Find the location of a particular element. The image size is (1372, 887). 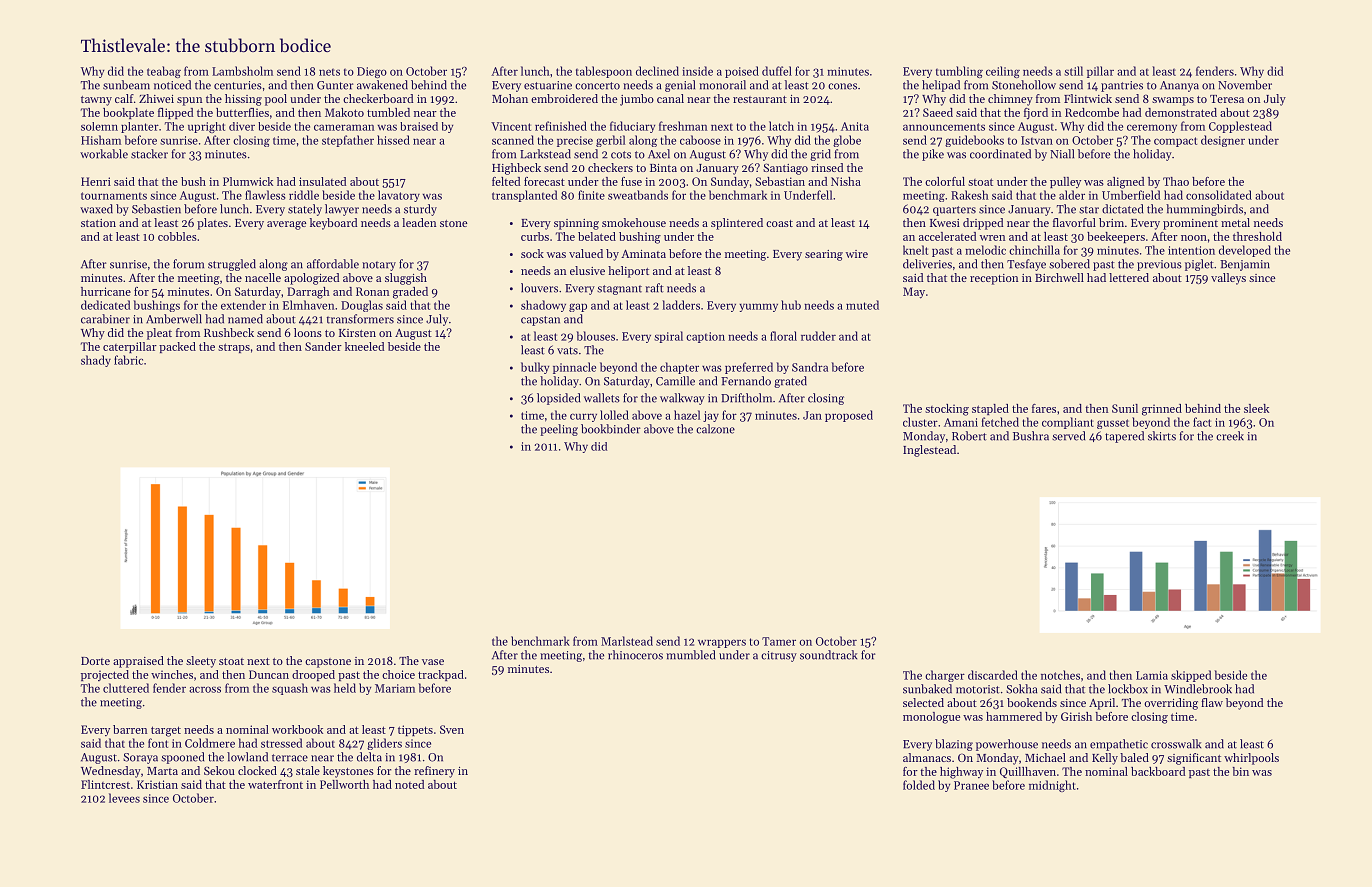

still is located at coordinates (1073, 71).
